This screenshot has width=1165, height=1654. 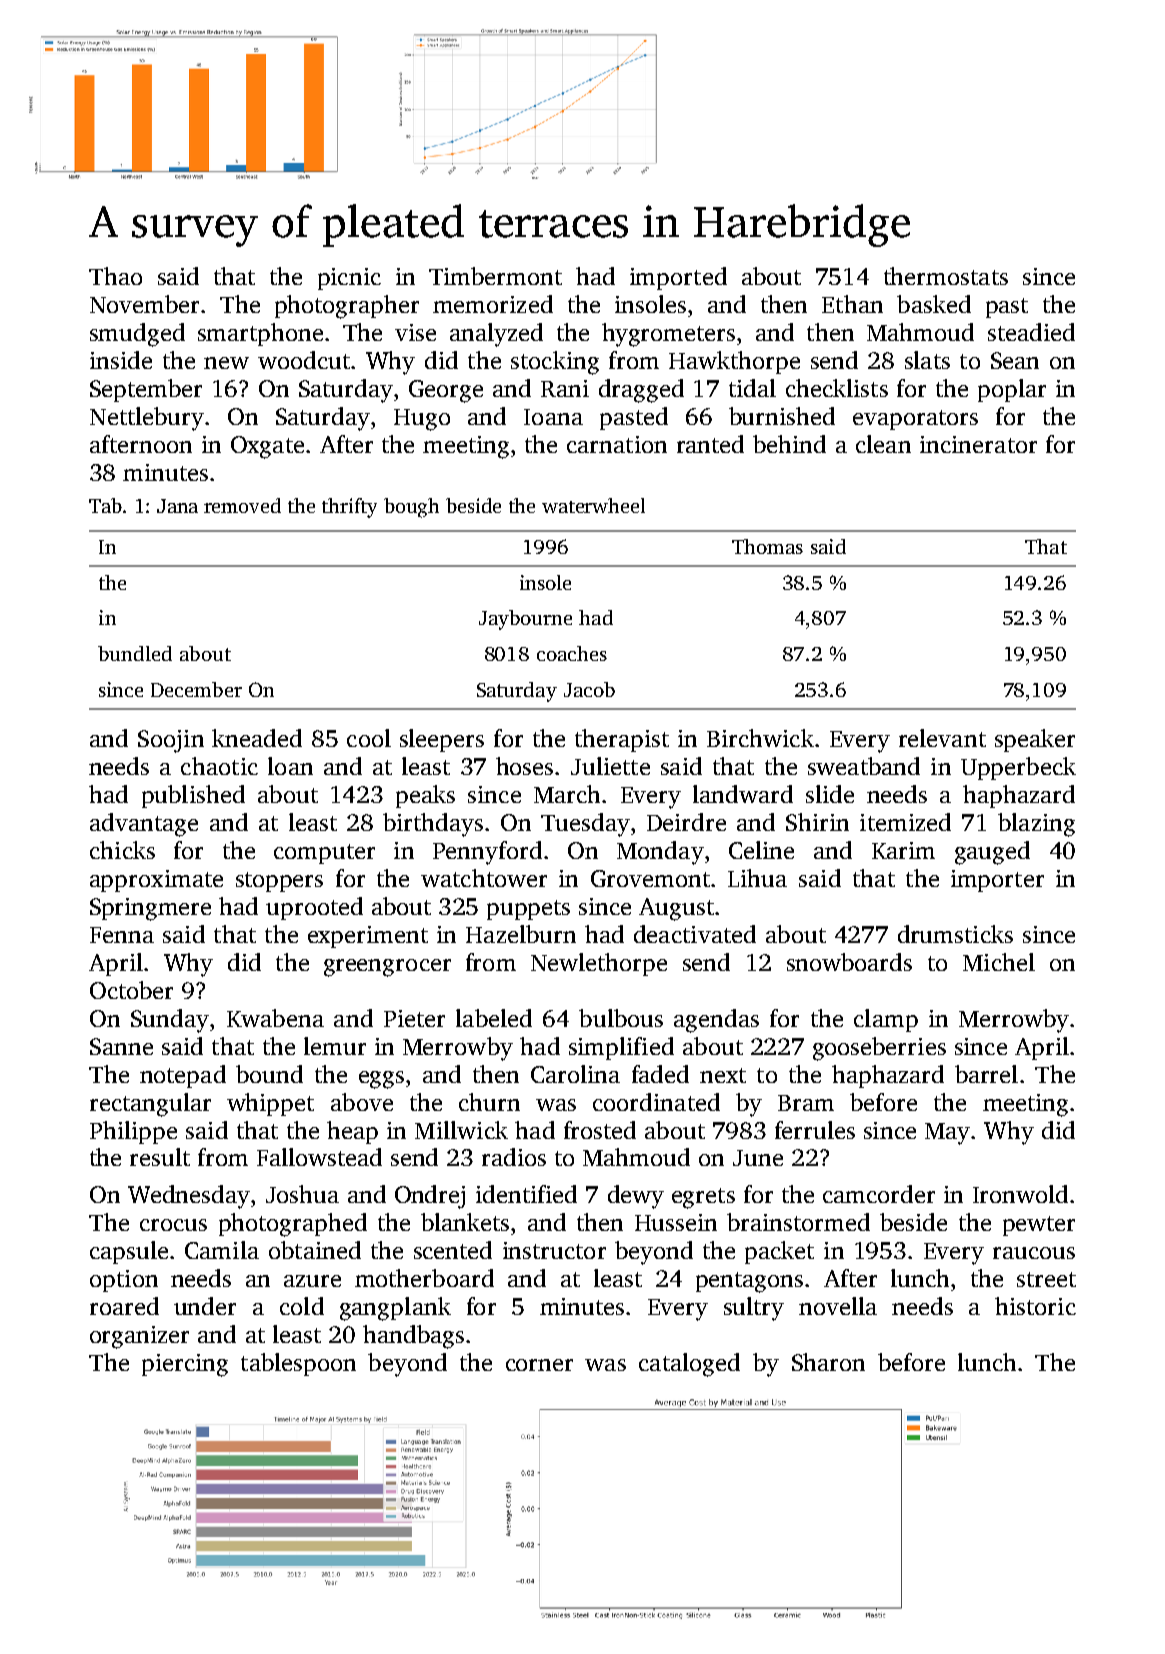 I want to click on bundled, so click(x=135, y=653).
